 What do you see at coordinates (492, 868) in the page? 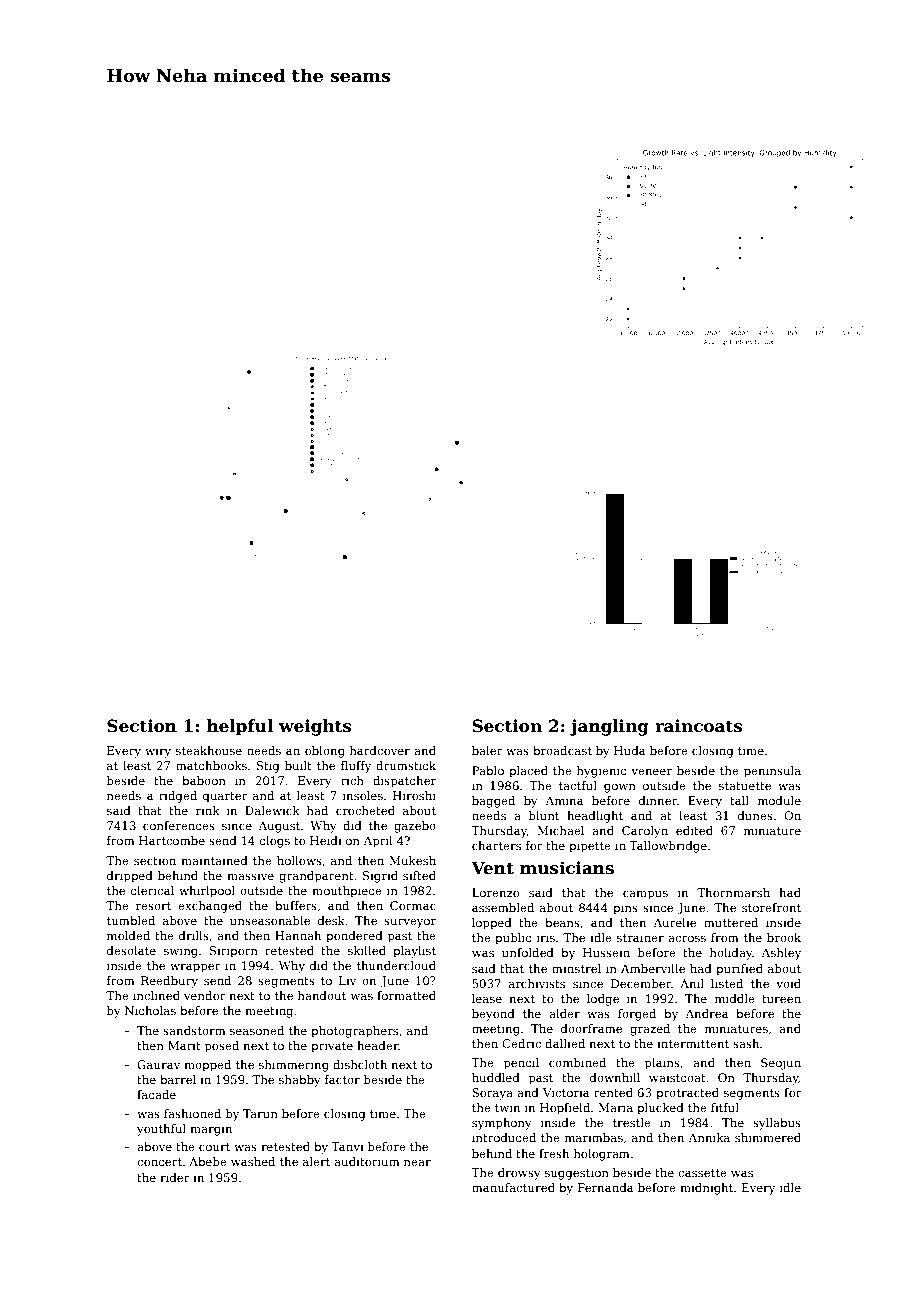
I see `Vent` at bounding box center [492, 868].
